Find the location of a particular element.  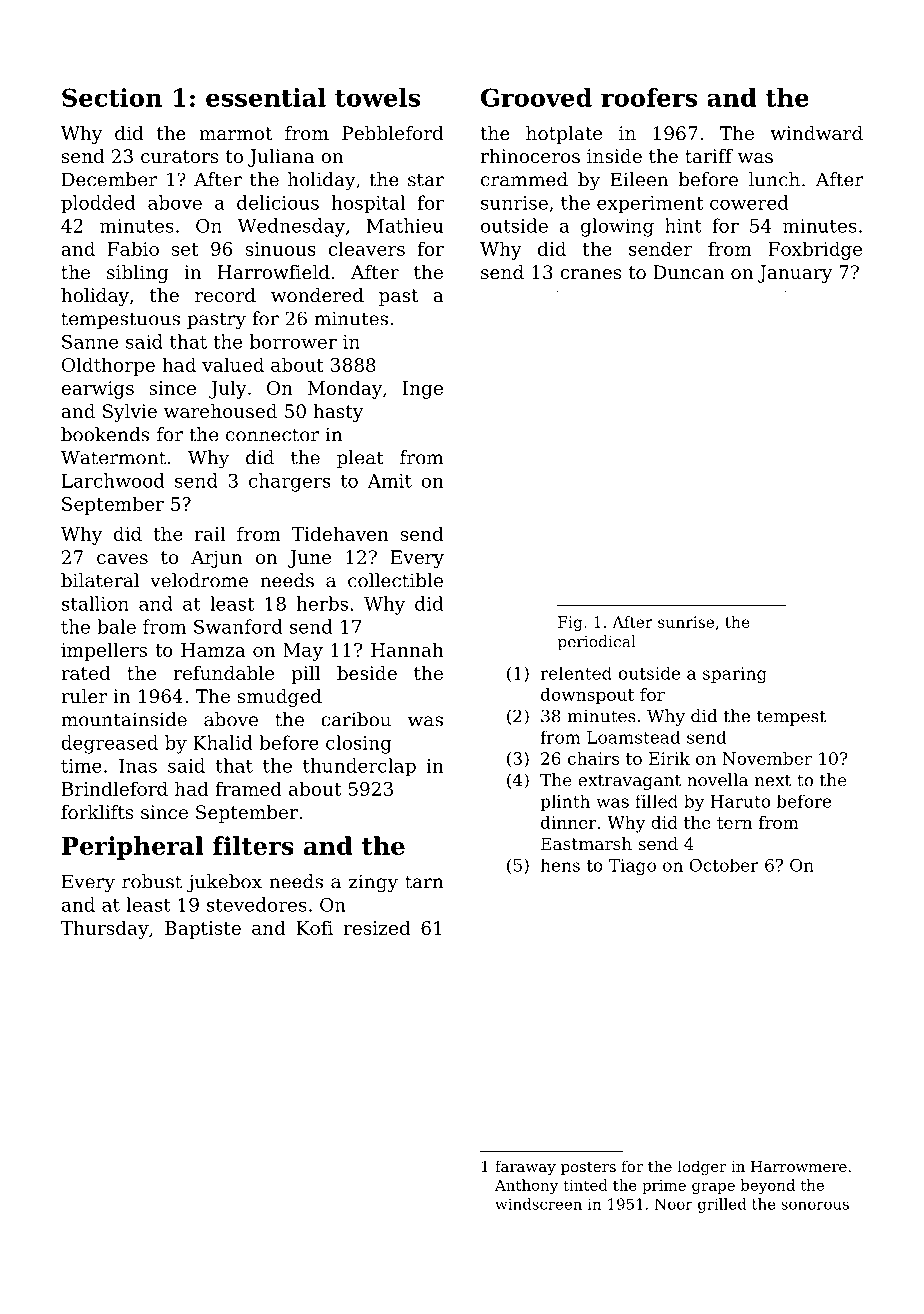

Watermont is located at coordinates (113, 457).
